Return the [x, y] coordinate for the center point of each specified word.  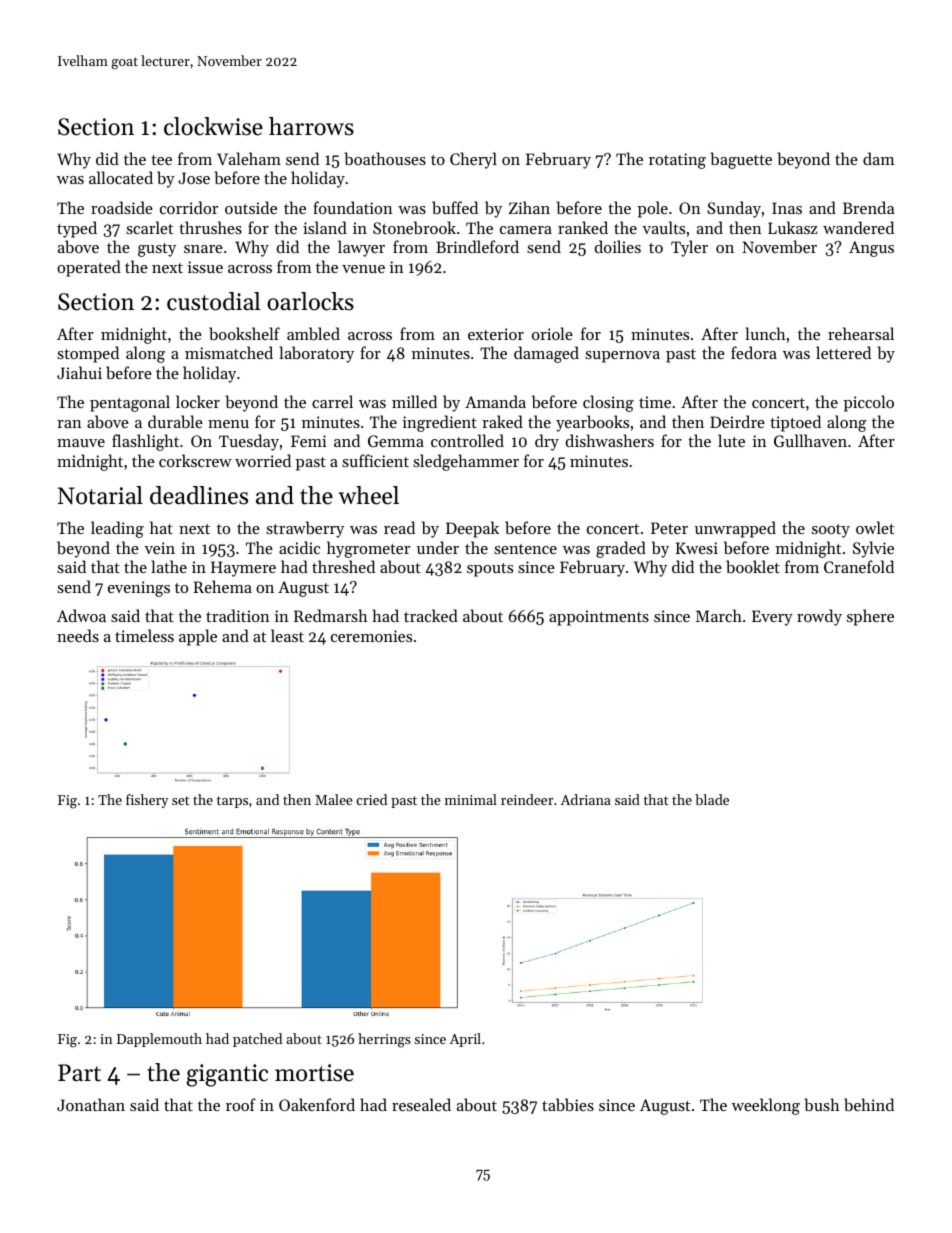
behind [869, 1104]
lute [731, 440]
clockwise [213, 126]
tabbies [568, 1104]
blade [712, 799]
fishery [147, 801]
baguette [741, 160]
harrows [311, 126]
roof [241, 1104]
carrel [332, 401]
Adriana [586, 799]
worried [263, 460]
